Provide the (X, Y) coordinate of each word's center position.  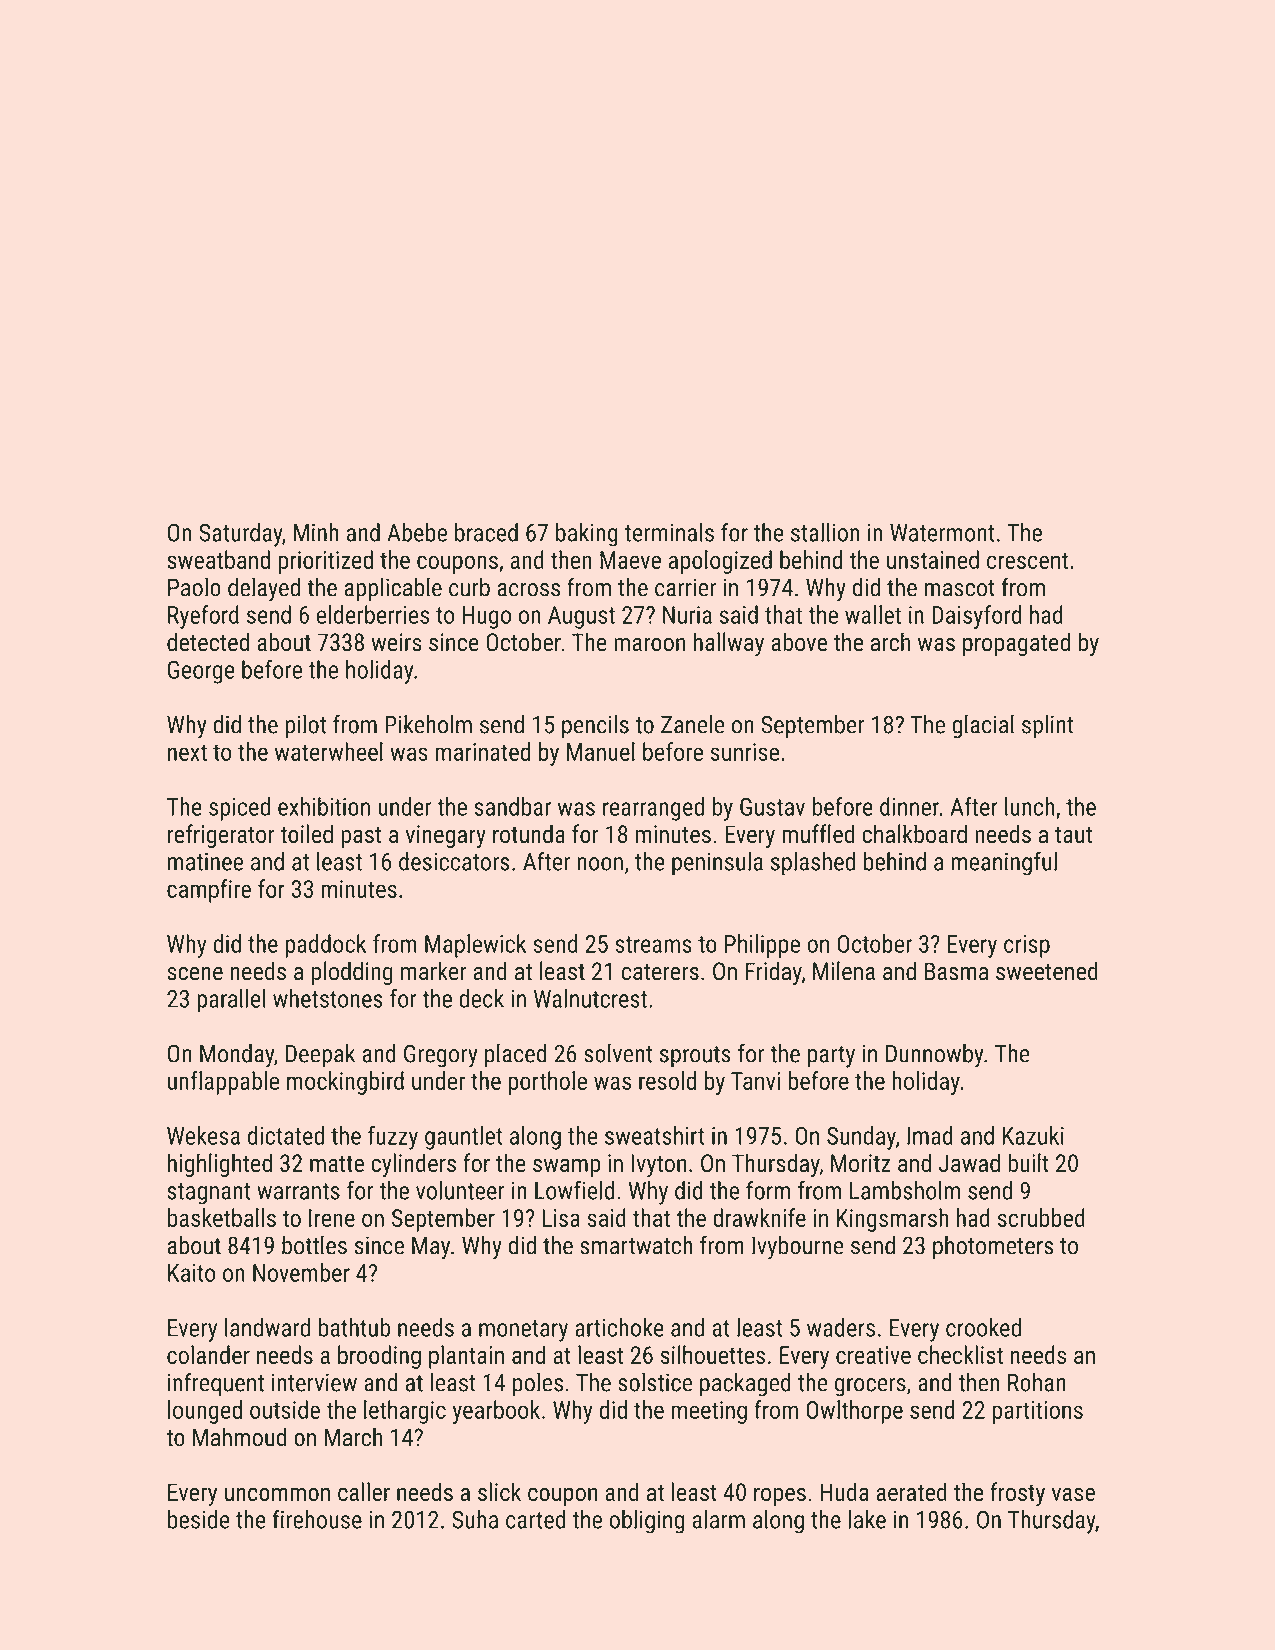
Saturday (240, 535)
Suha (475, 1519)
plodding (352, 973)
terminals (669, 532)
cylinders (413, 1165)
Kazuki (1033, 1135)
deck (481, 998)
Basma (956, 971)
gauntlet (463, 1138)
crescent (1027, 560)
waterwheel (329, 751)
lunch (1030, 806)
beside (199, 1519)
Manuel (601, 751)
